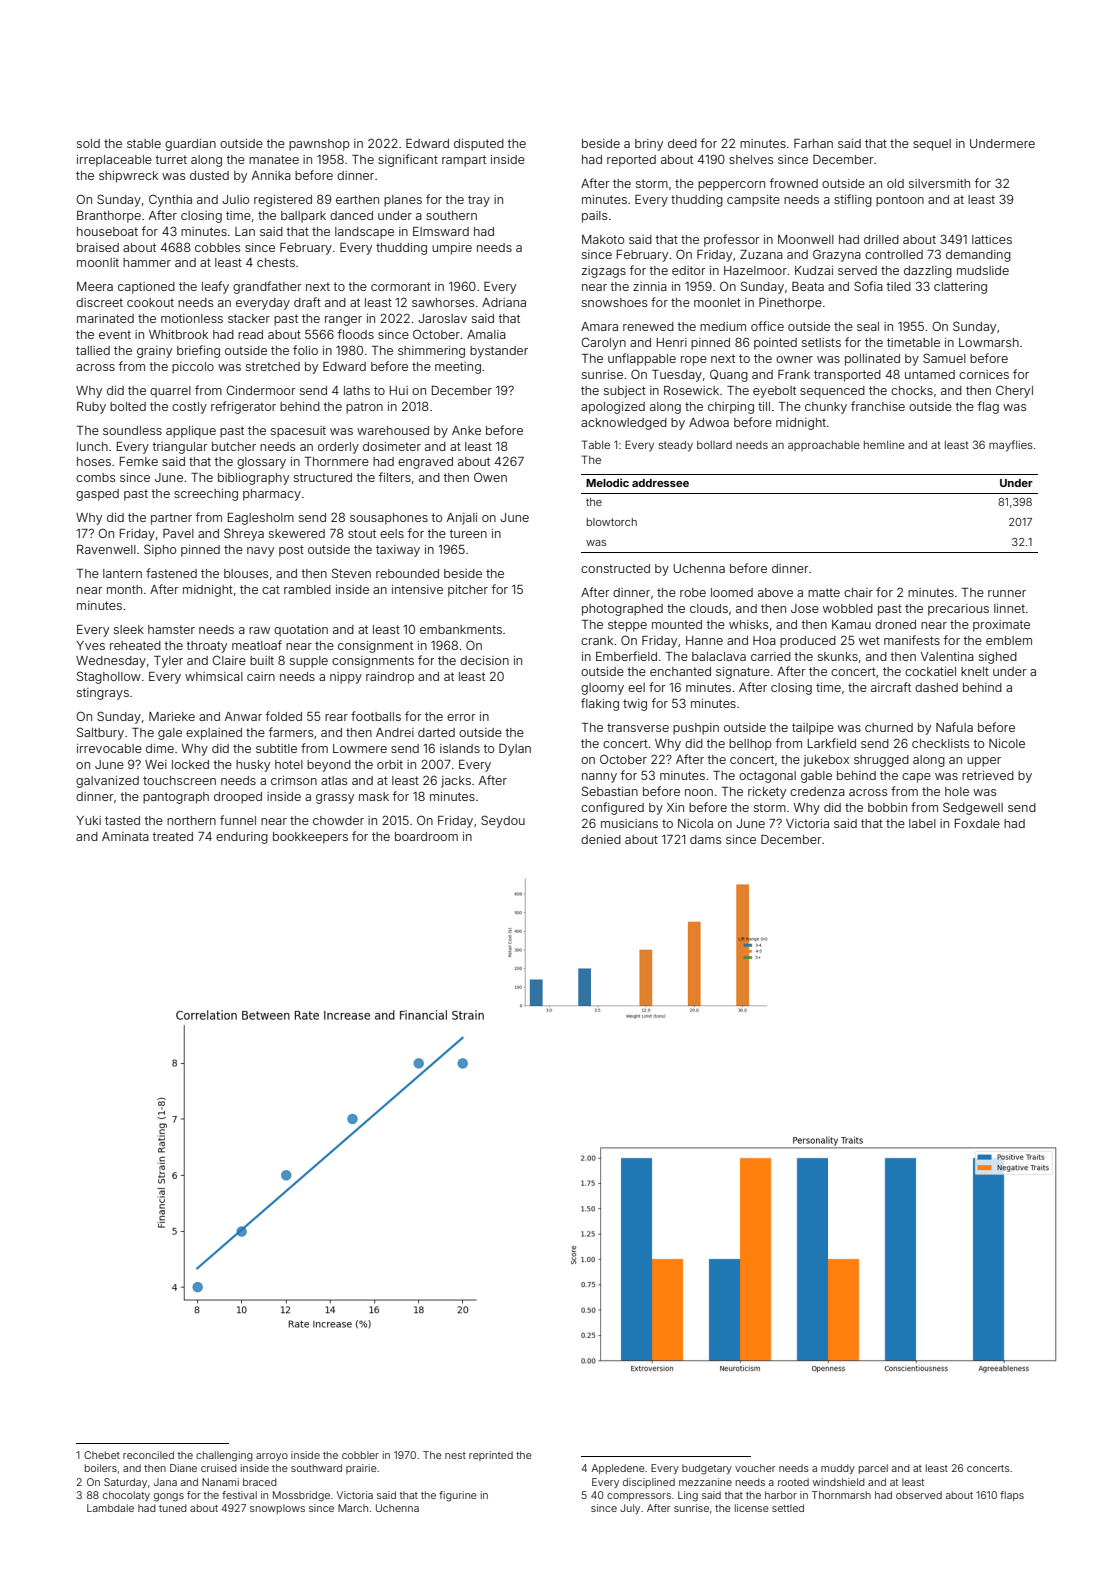 This screenshot has height=1576, width=1114. Describe the element at coordinates (277, 1509) in the screenshot. I see `snowplows` at that location.
